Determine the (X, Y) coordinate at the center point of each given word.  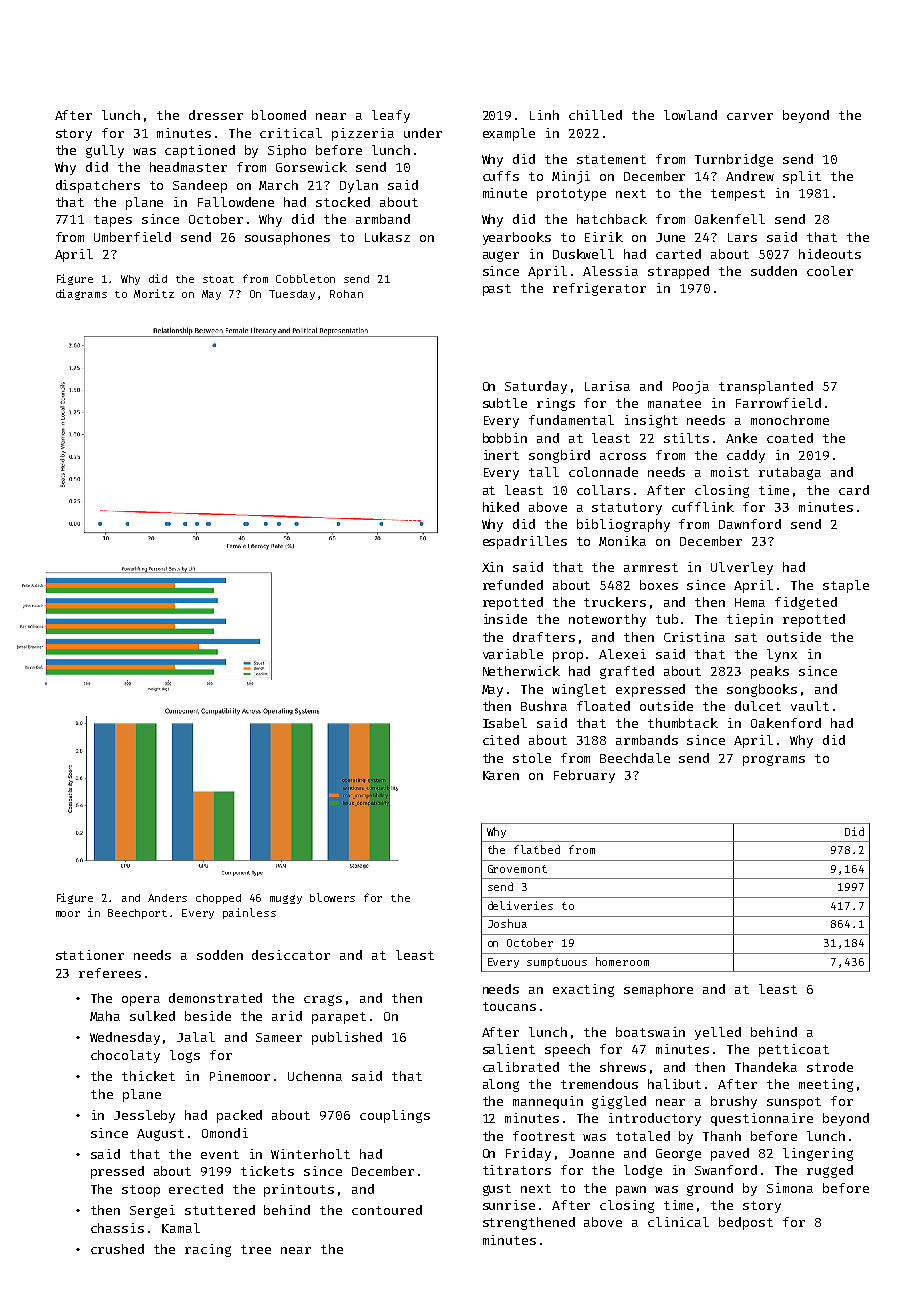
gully (105, 151)
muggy (286, 899)
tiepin (750, 620)
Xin (492, 567)
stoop (141, 1191)
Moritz (154, 293)
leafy (391, 116)
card (854, 490)
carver (750, 116)
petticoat (794, 1050)
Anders (167, 898)
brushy (734, 1102)
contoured (387, 1210)
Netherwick (521, 671)
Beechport (137, 914)
